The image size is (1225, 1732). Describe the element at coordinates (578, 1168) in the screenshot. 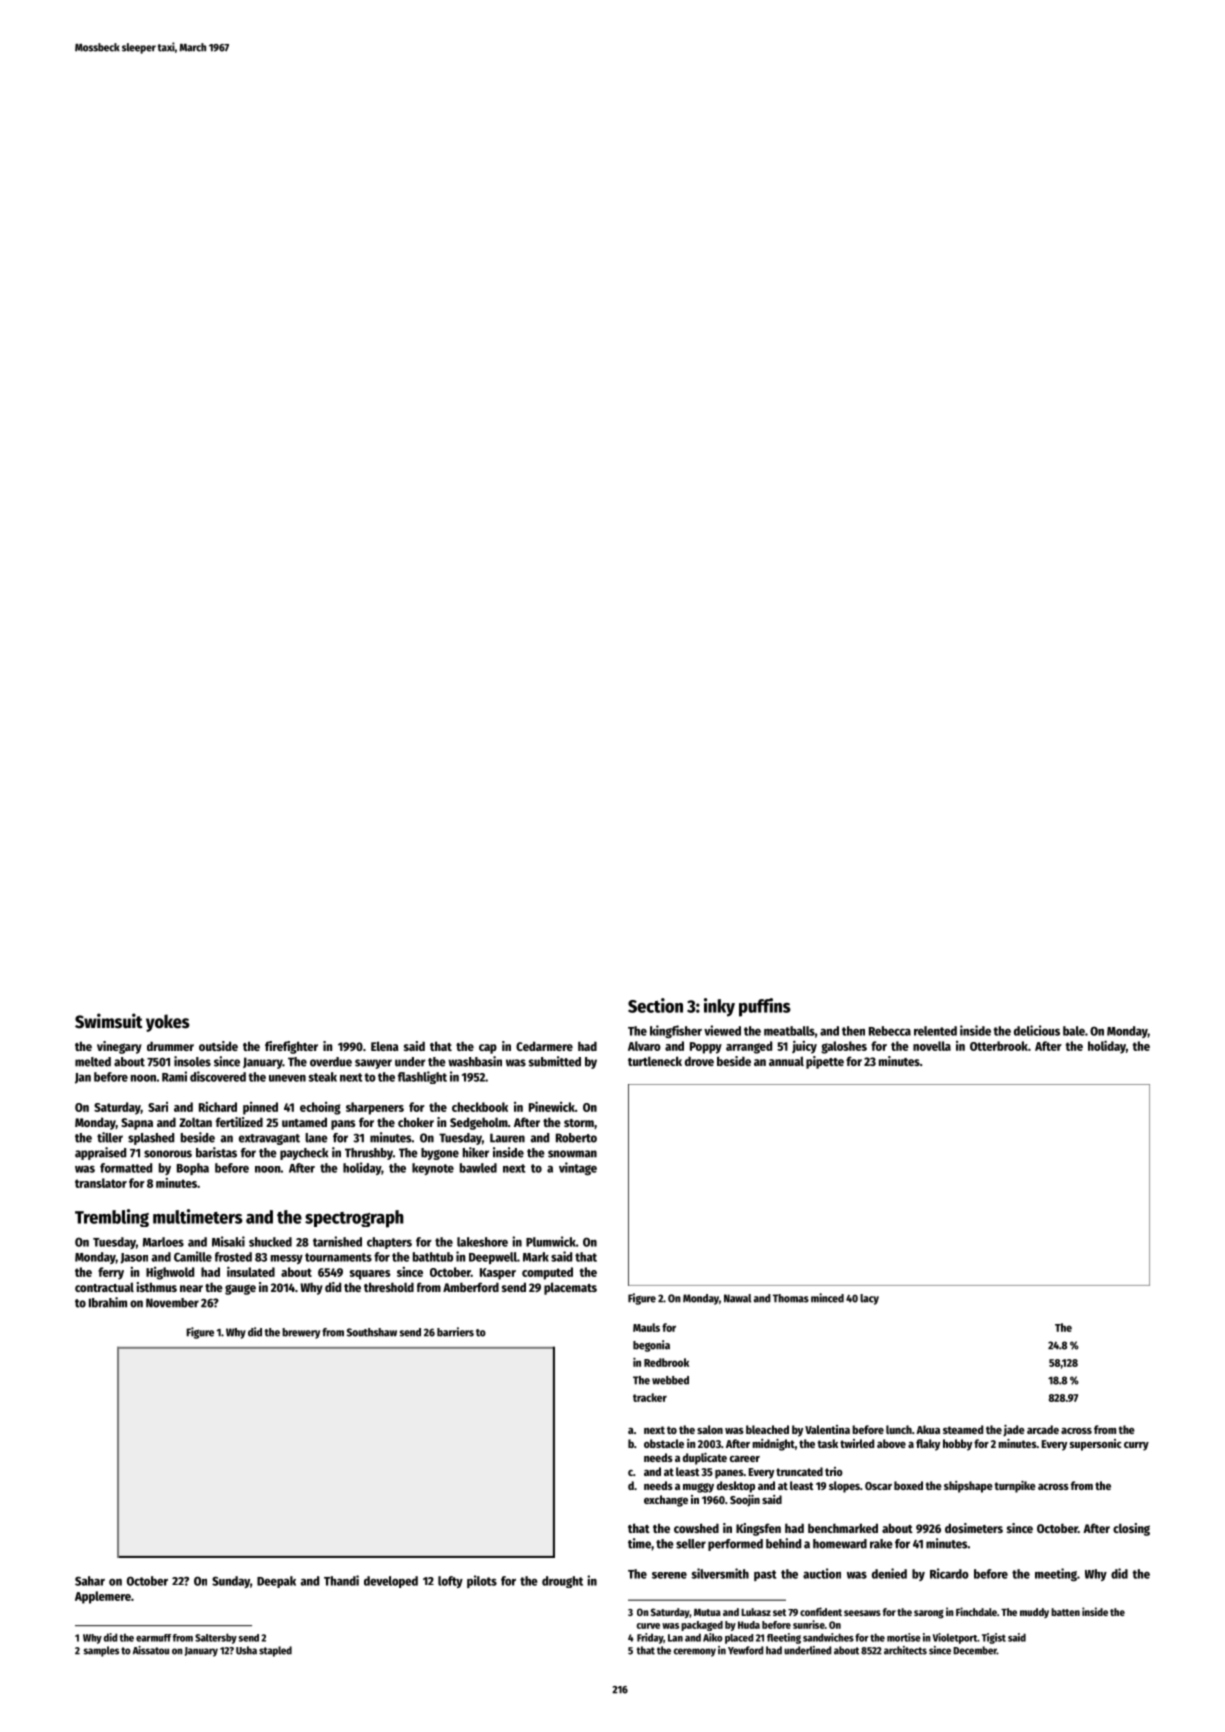

I see `vintage` at that location.
